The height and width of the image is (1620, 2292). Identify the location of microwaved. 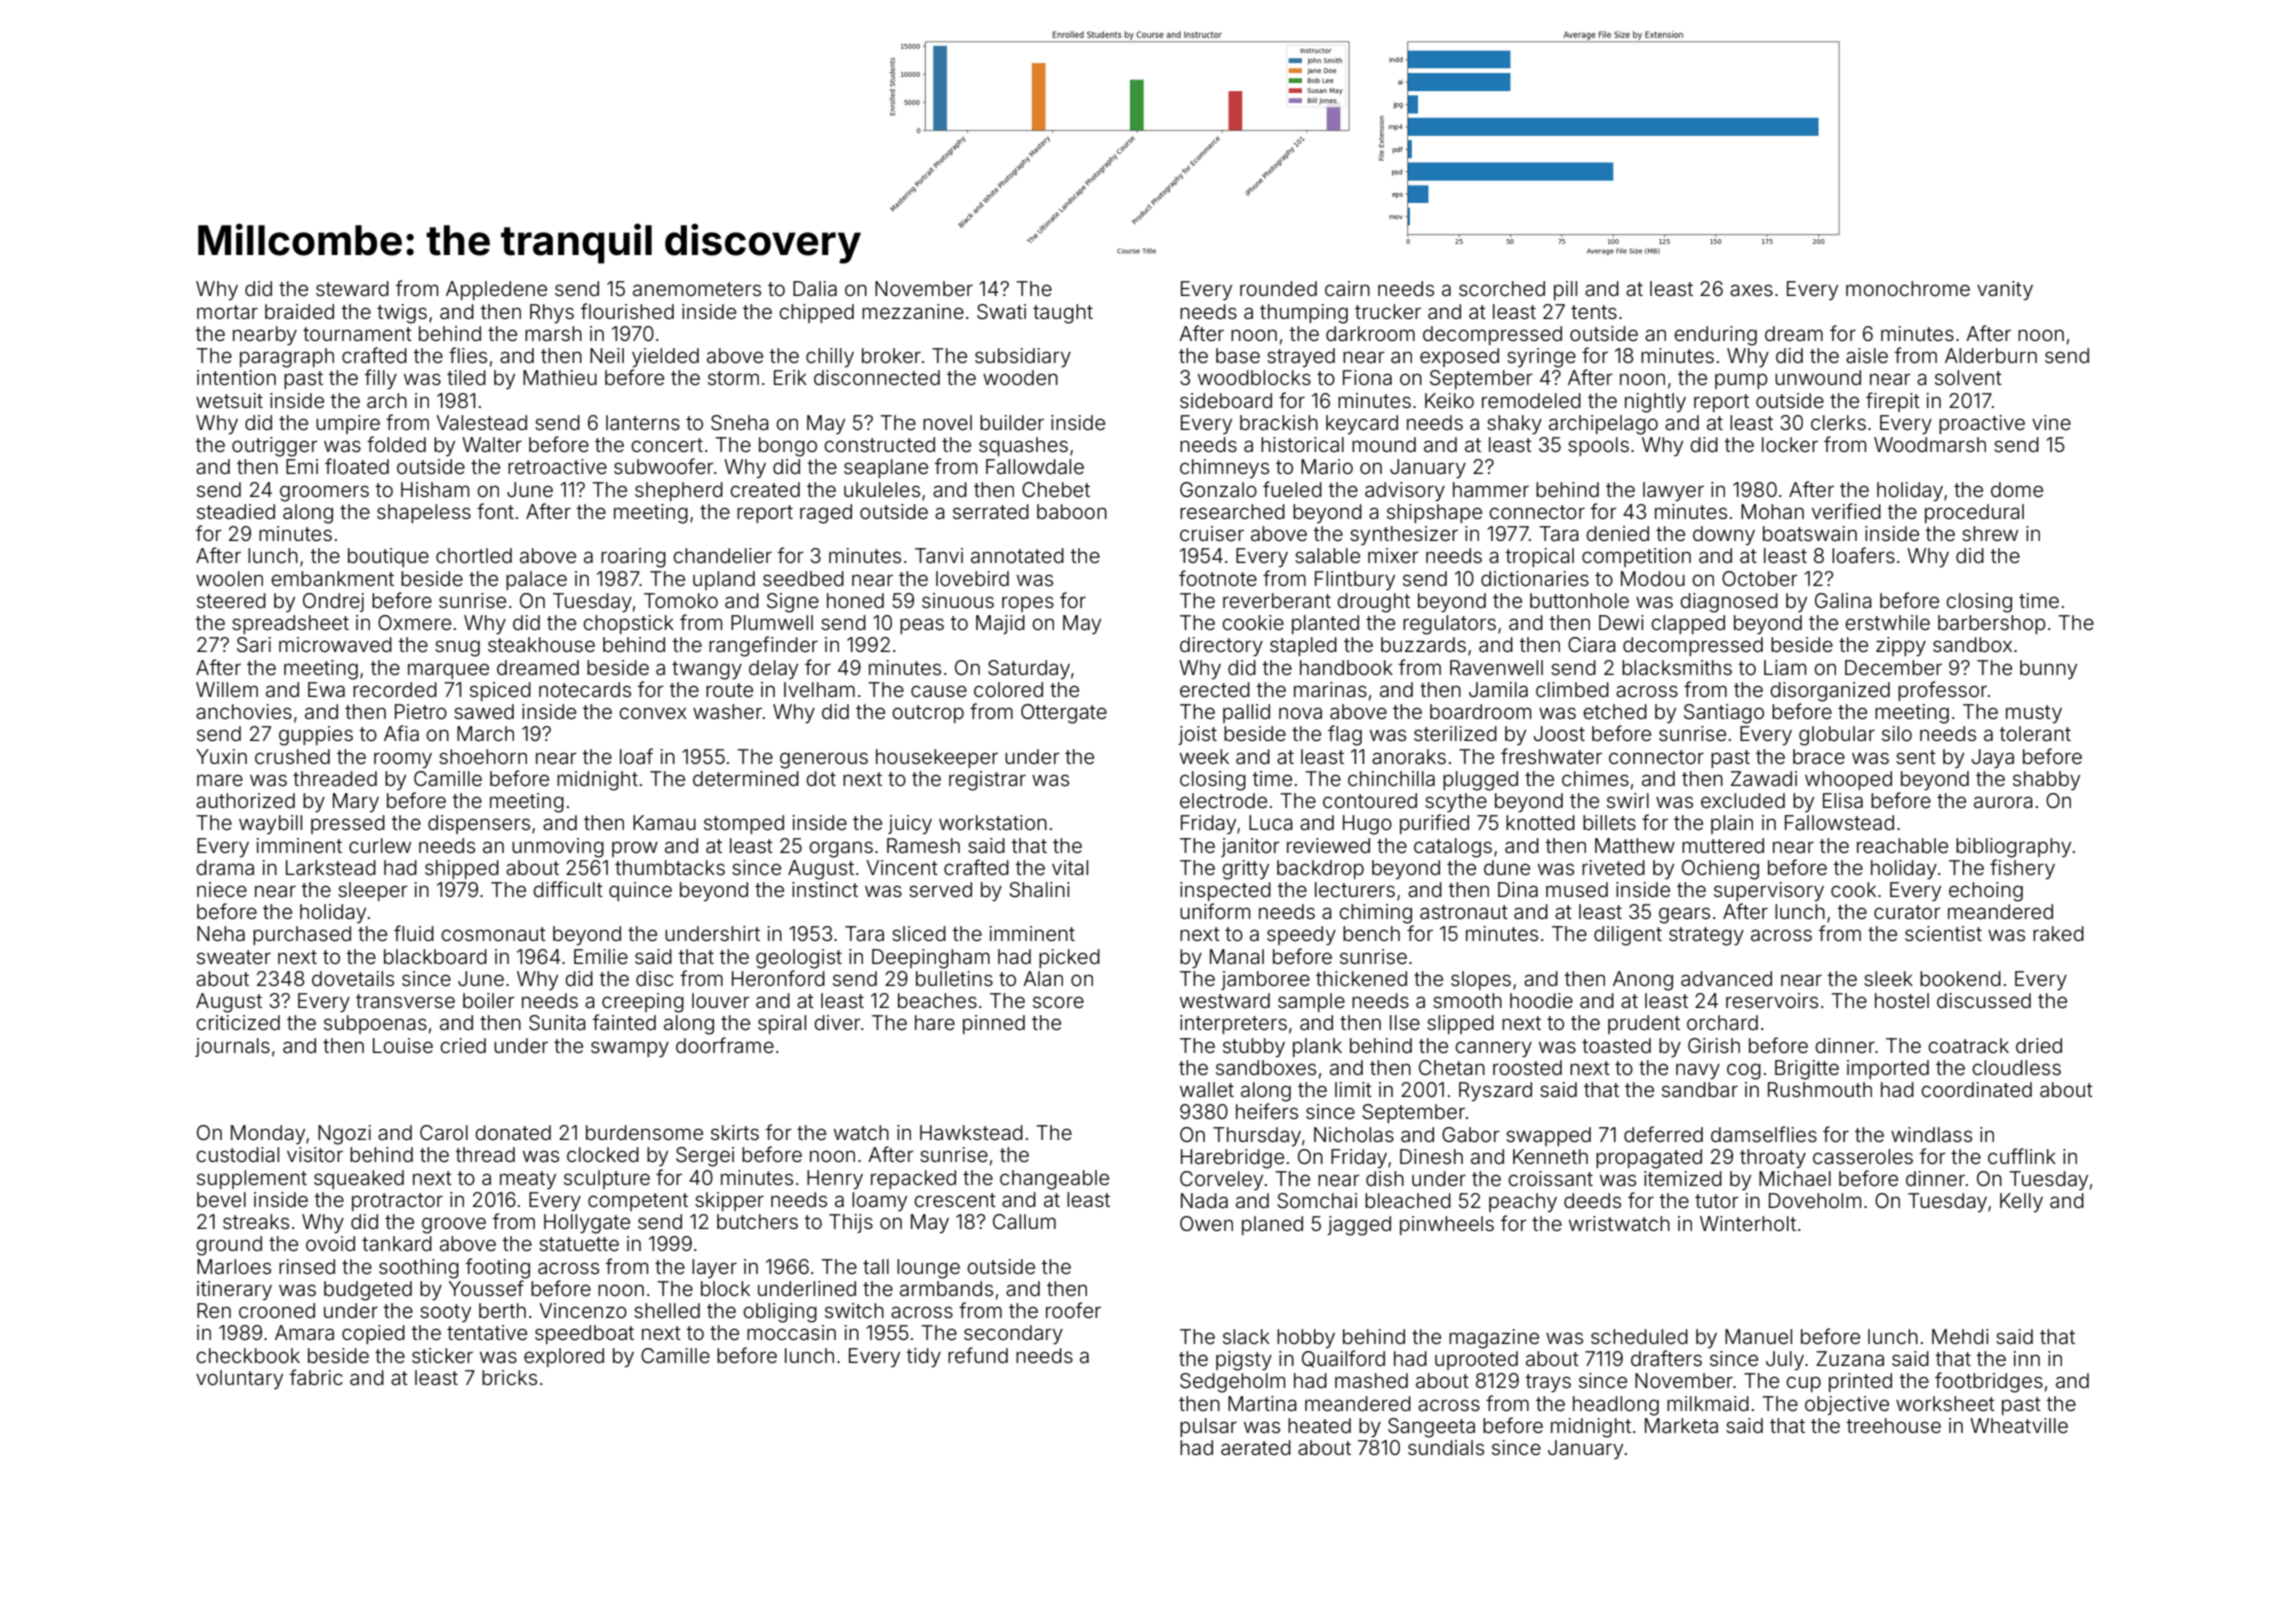
(335, 644).
